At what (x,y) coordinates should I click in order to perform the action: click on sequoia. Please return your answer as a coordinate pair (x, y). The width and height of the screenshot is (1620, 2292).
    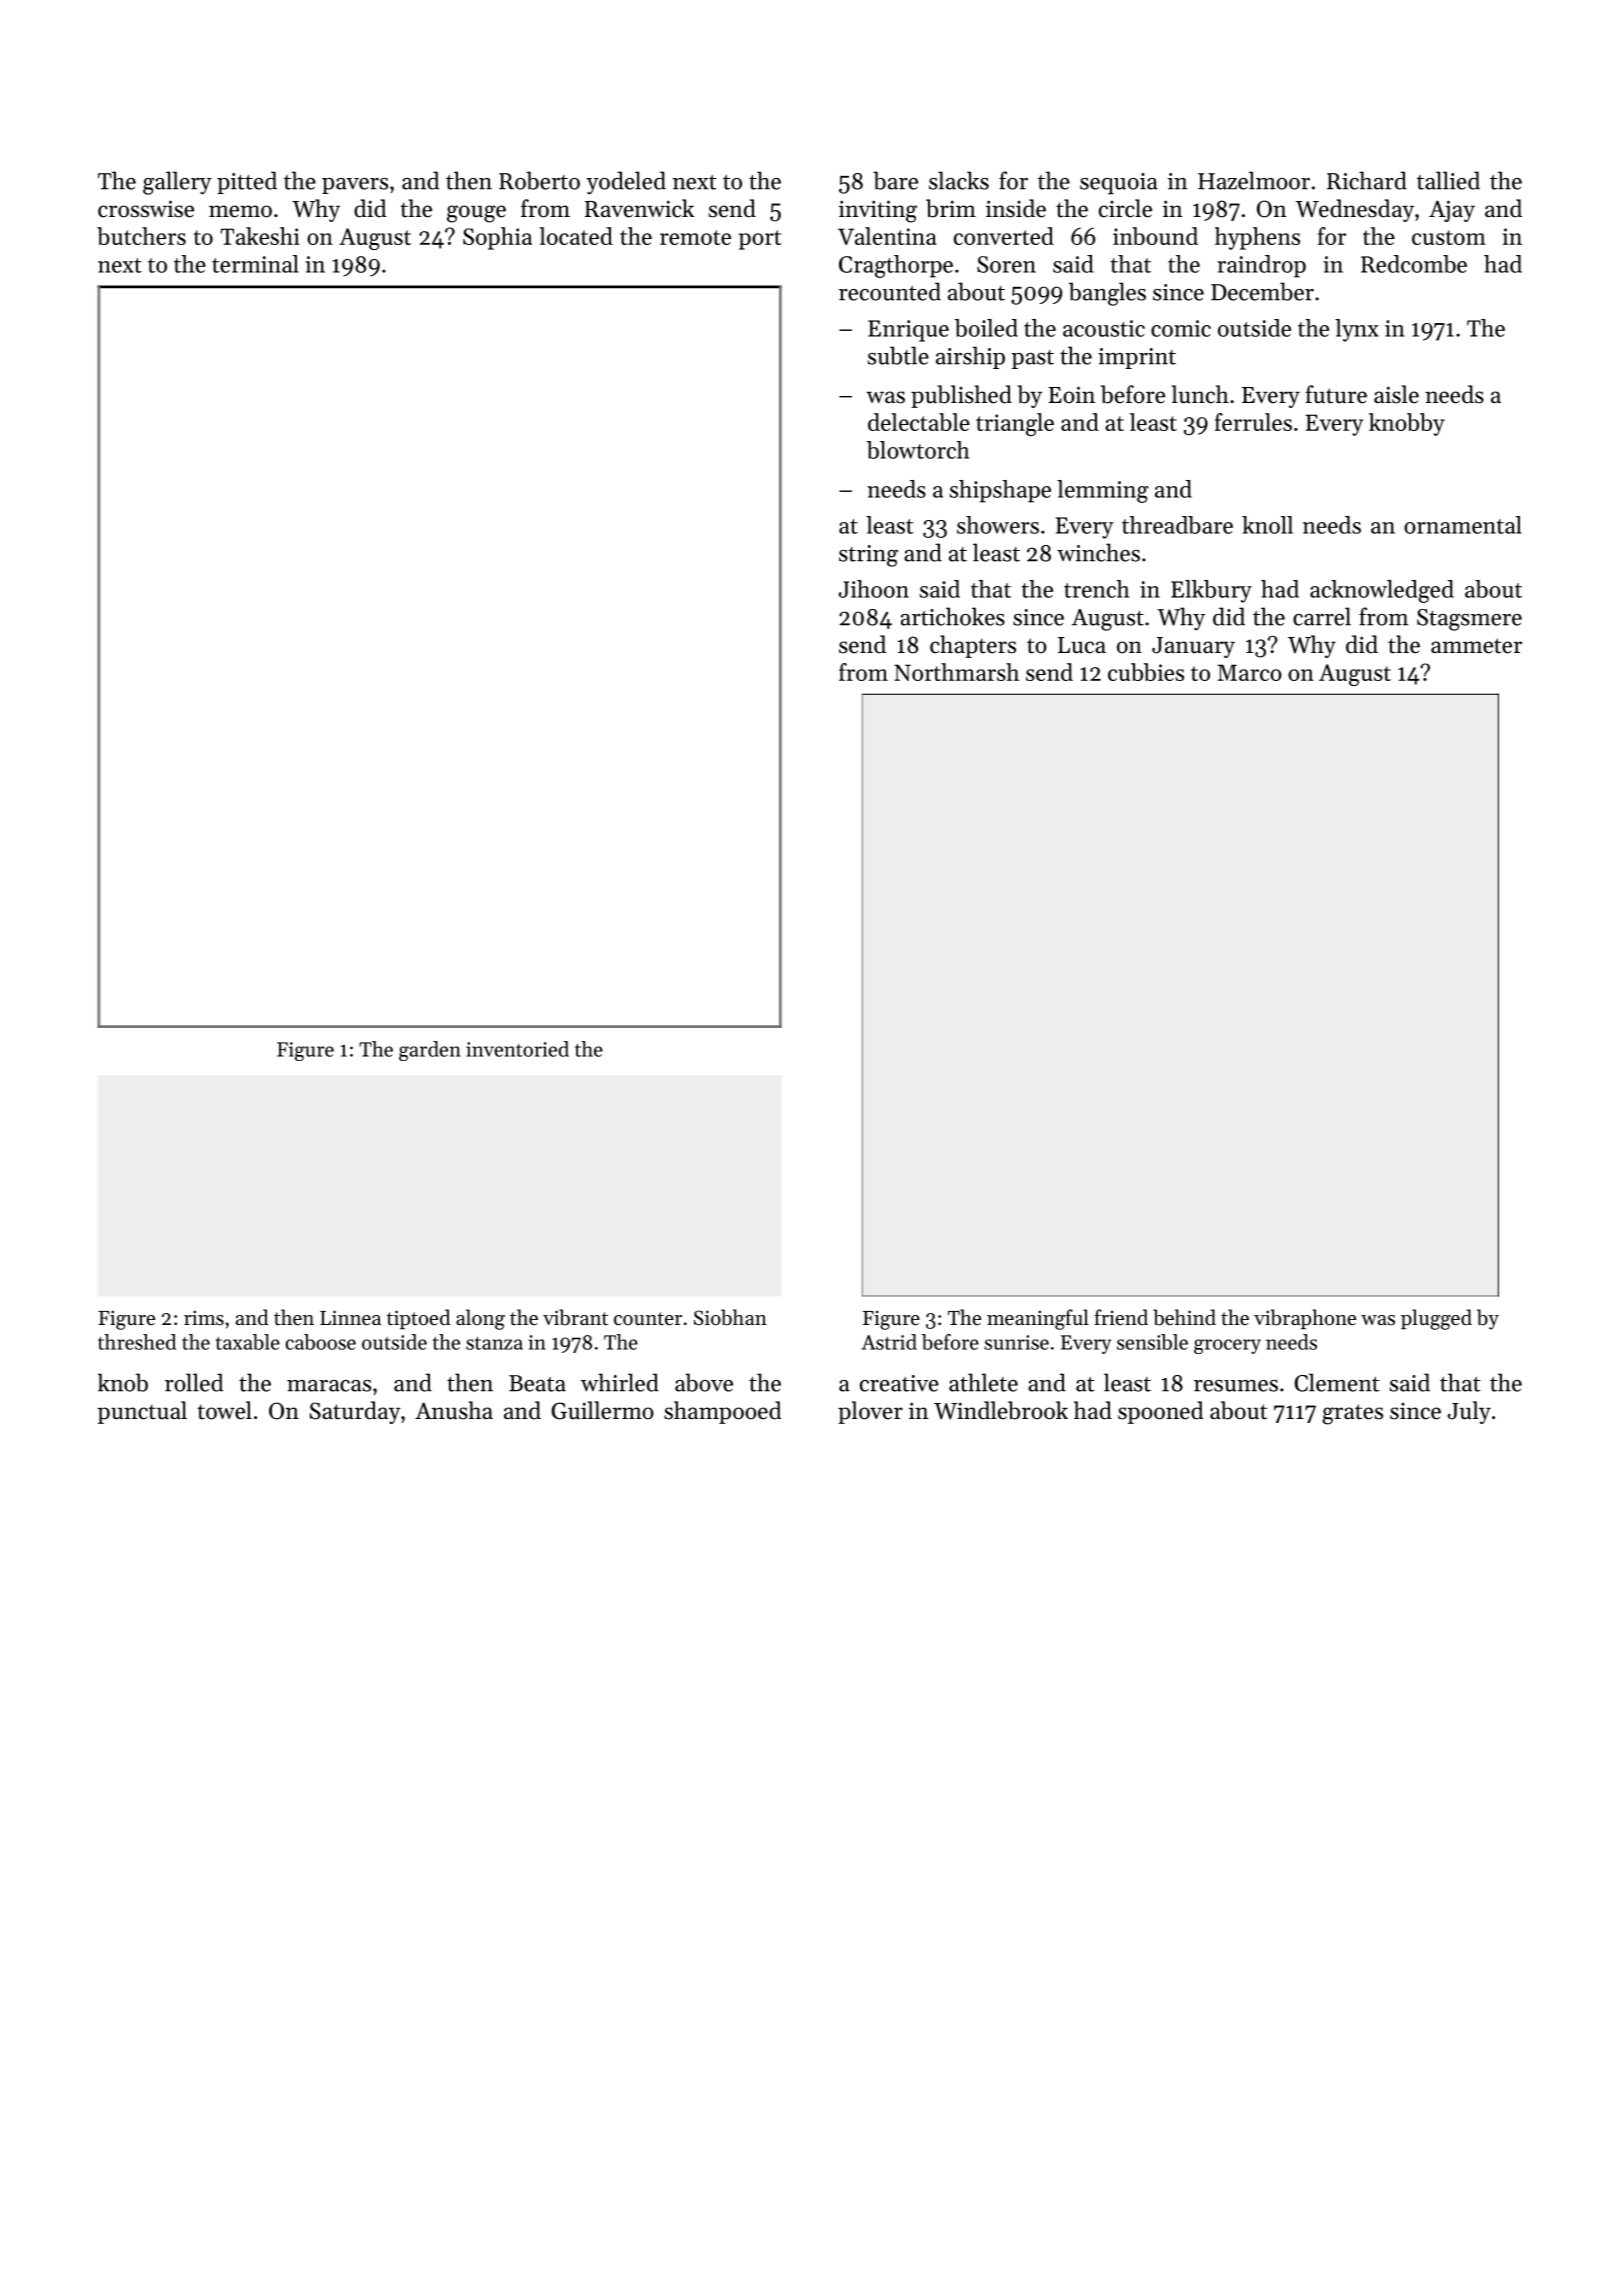
    Looking at the image, I should click on (1119, 184).
